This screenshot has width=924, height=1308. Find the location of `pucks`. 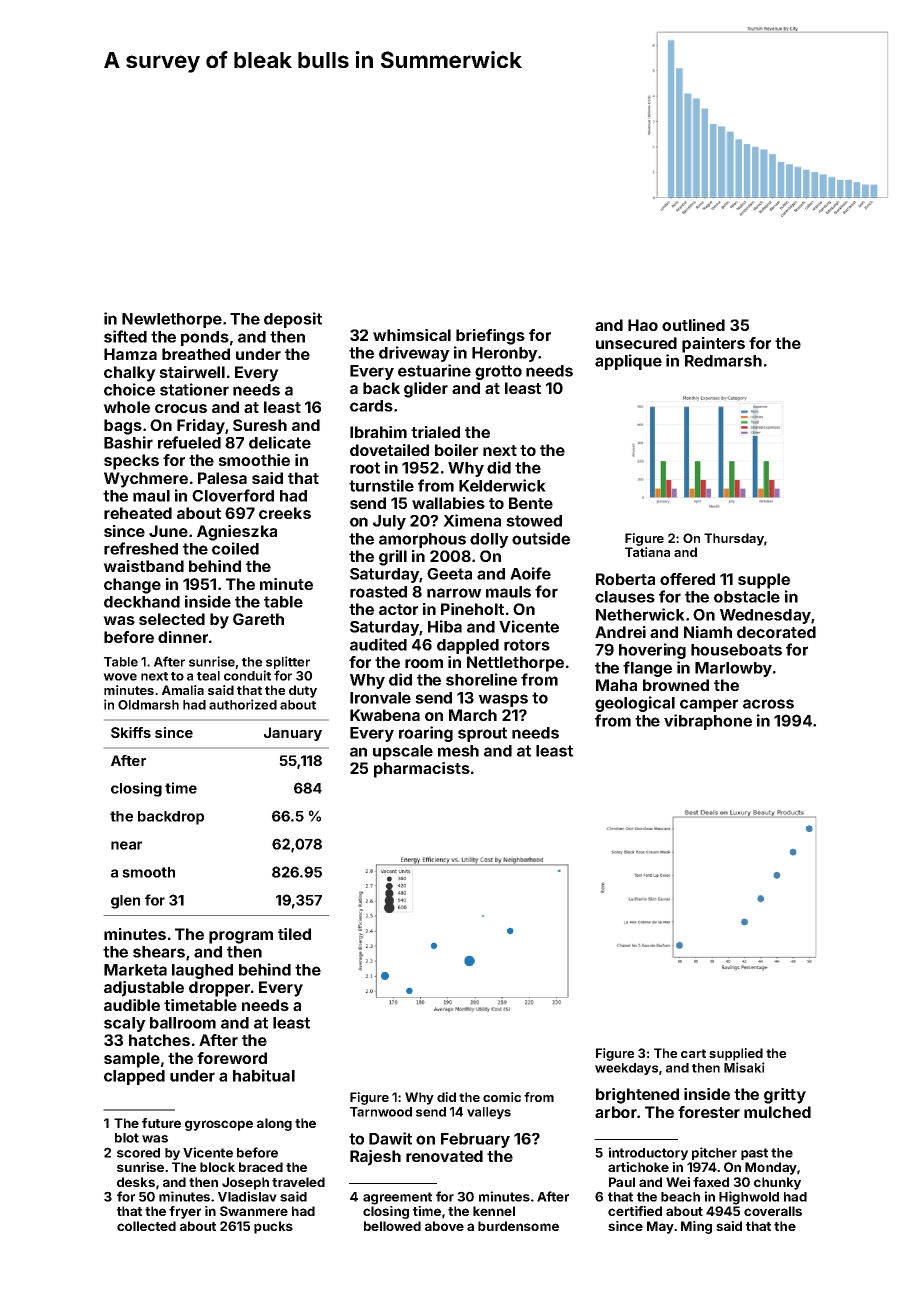

pucks is located at coordinates (273, 1227).
